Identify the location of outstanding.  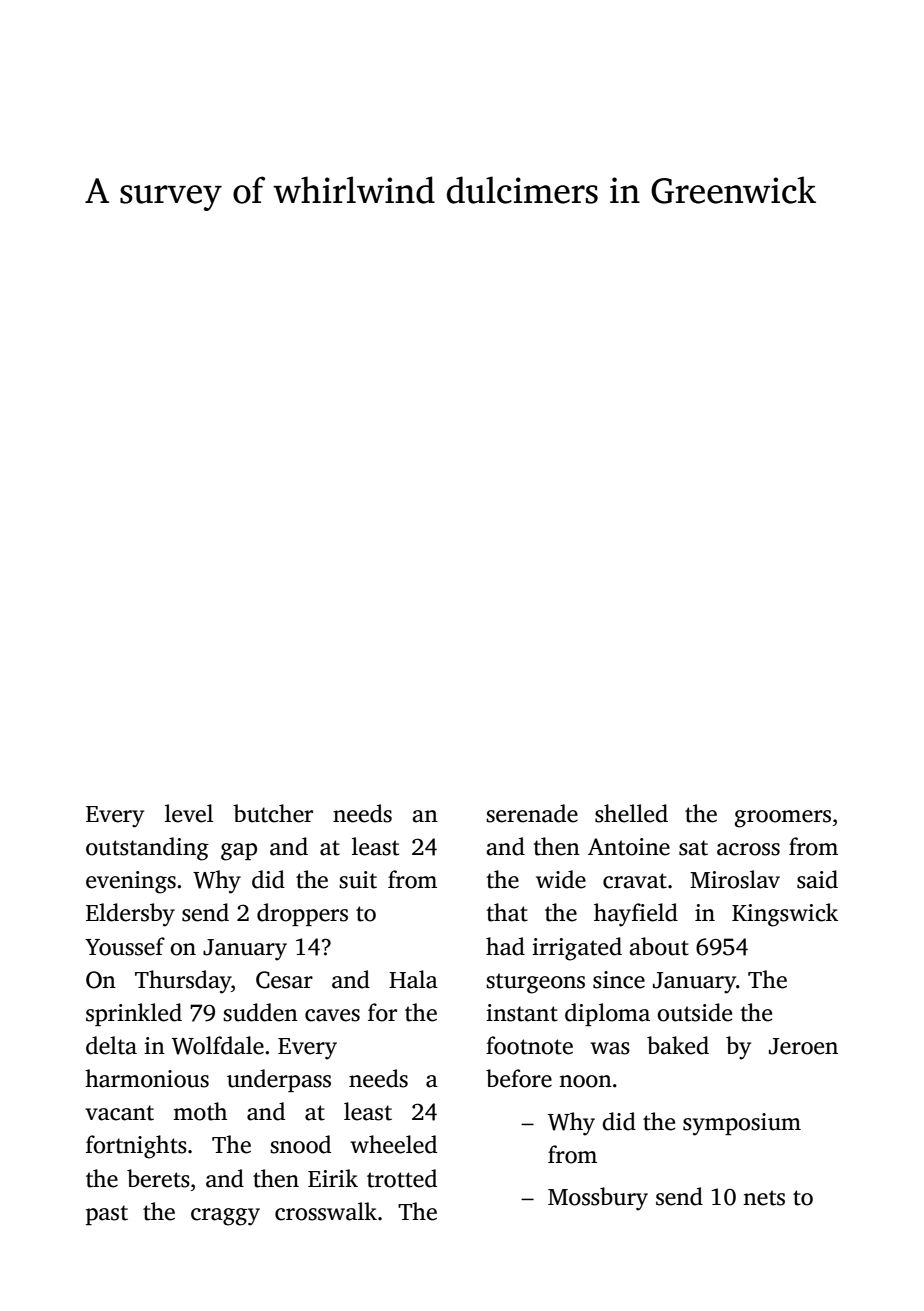
(147, 849).
